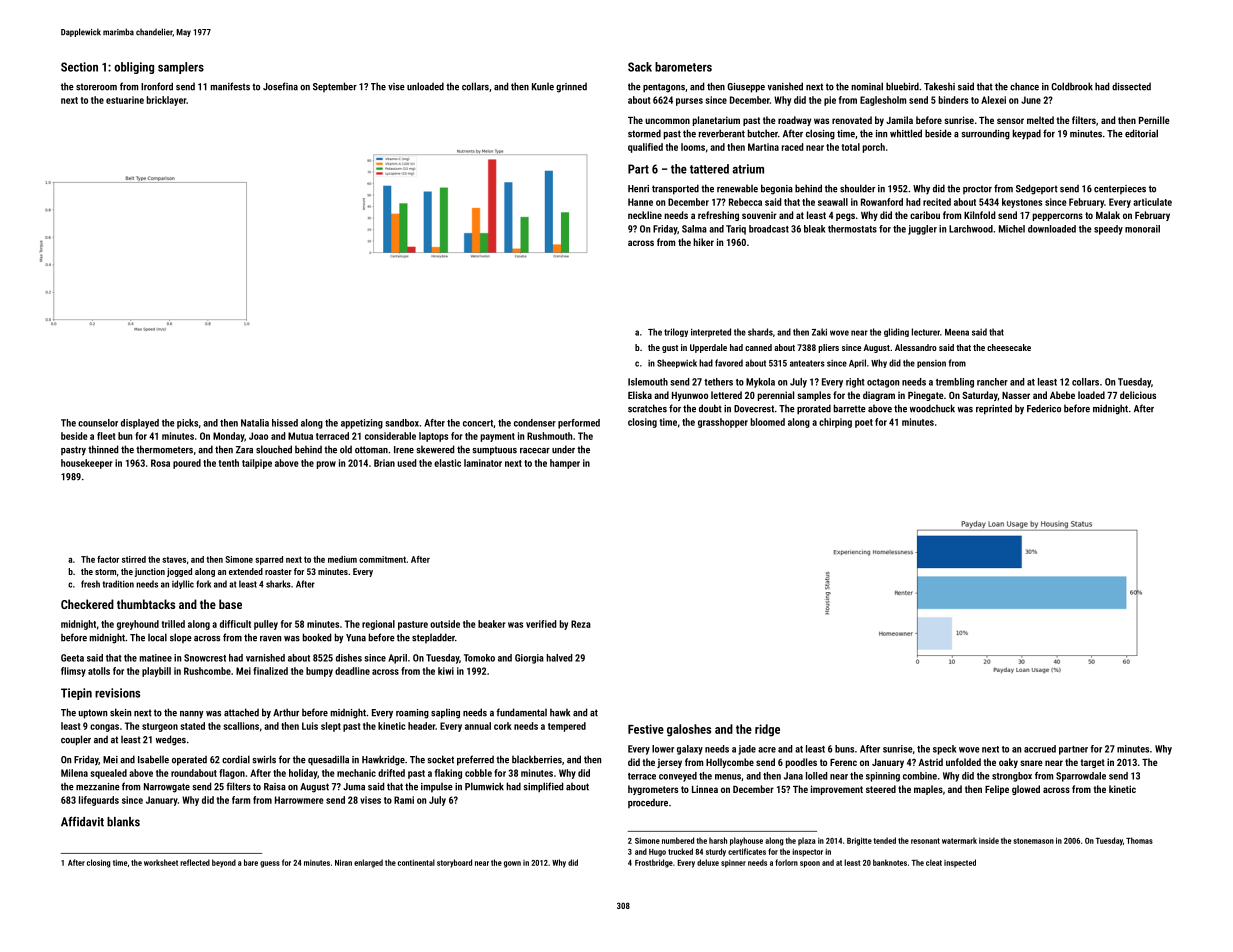 The height and width of the image is (952, 1233). What do you see at coordinates (844, 749) in the image?
I see `buns` at bounding box center [844, 749].
